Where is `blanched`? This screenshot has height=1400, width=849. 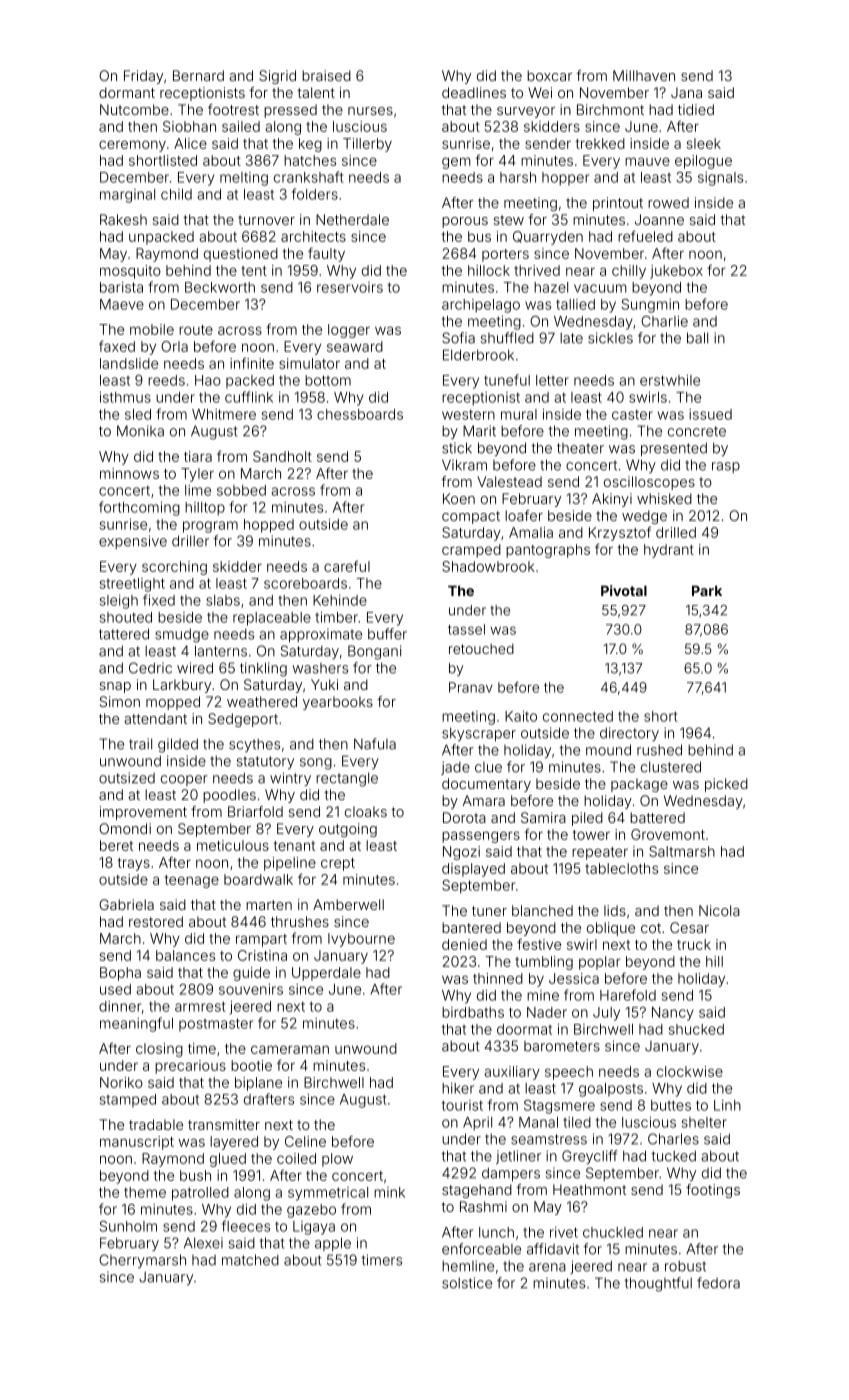
blanched is located at coordinates (542, 910).
